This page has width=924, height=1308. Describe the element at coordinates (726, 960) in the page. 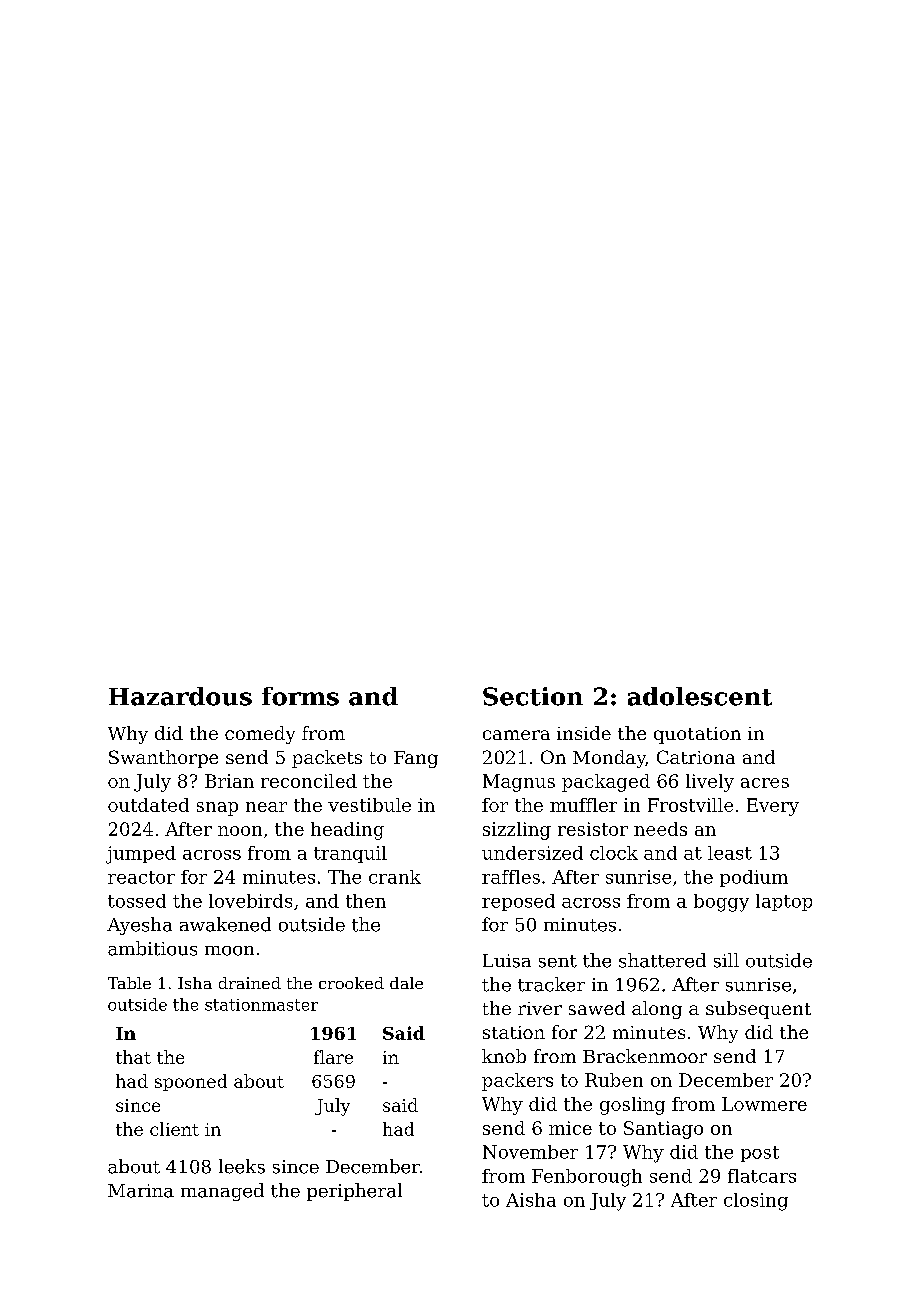

I see `sill` at that location.
